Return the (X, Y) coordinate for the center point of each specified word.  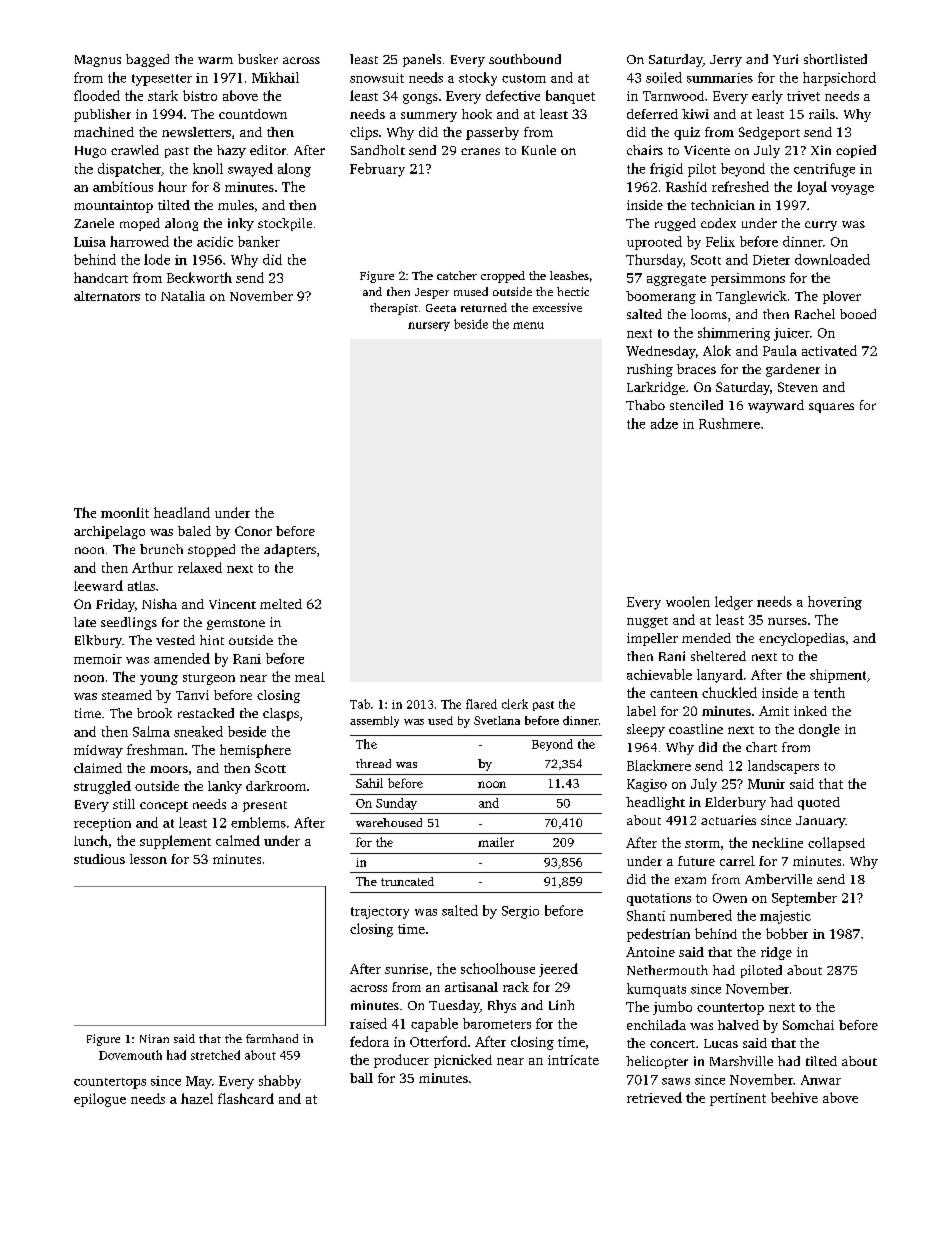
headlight (655, 803)
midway (98, 751)
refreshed (740, 186)
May (199, 1082)
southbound (525, 59)
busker (258, 59)
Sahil (369, 783)
